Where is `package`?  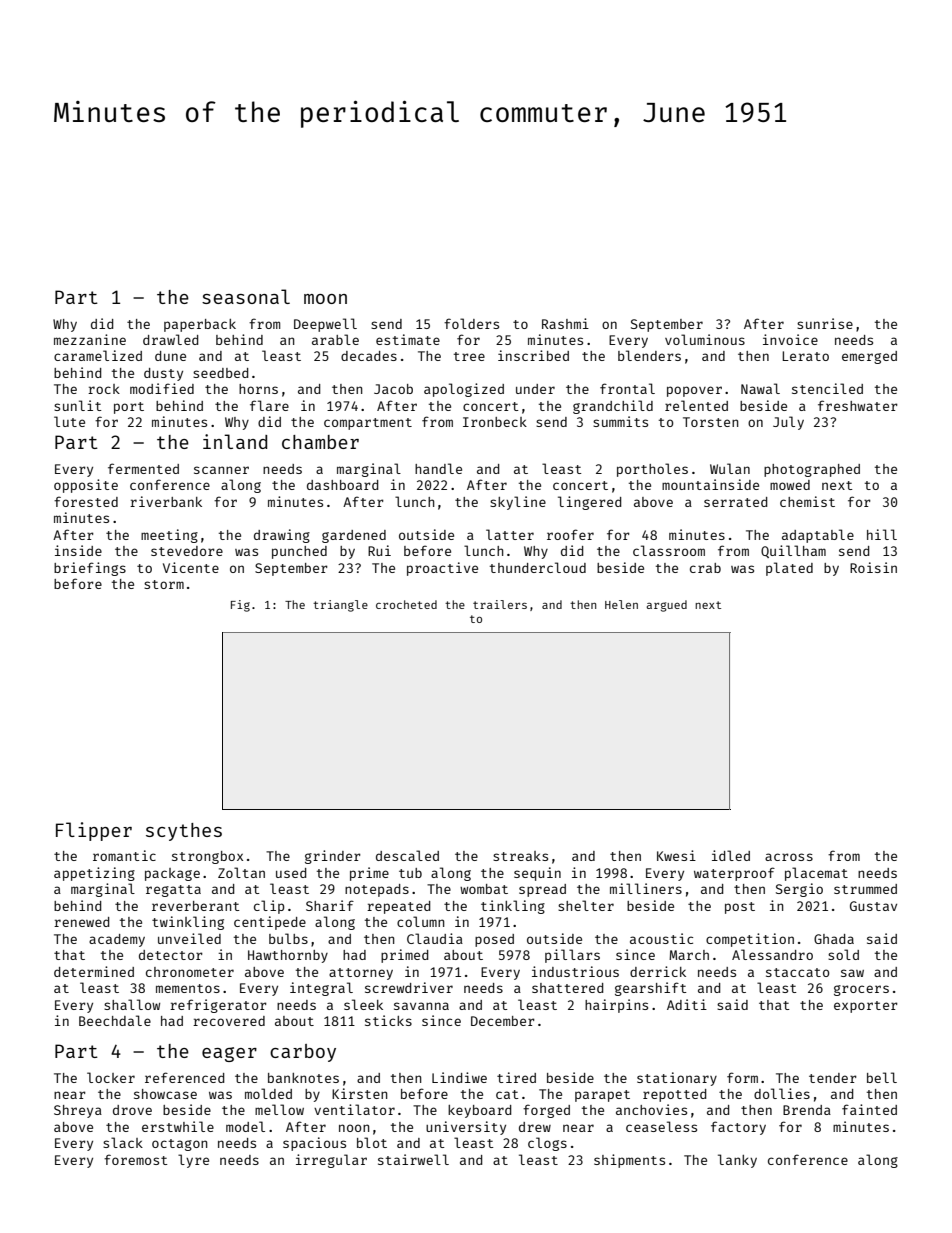
package is located at coordinates (172, 874).
